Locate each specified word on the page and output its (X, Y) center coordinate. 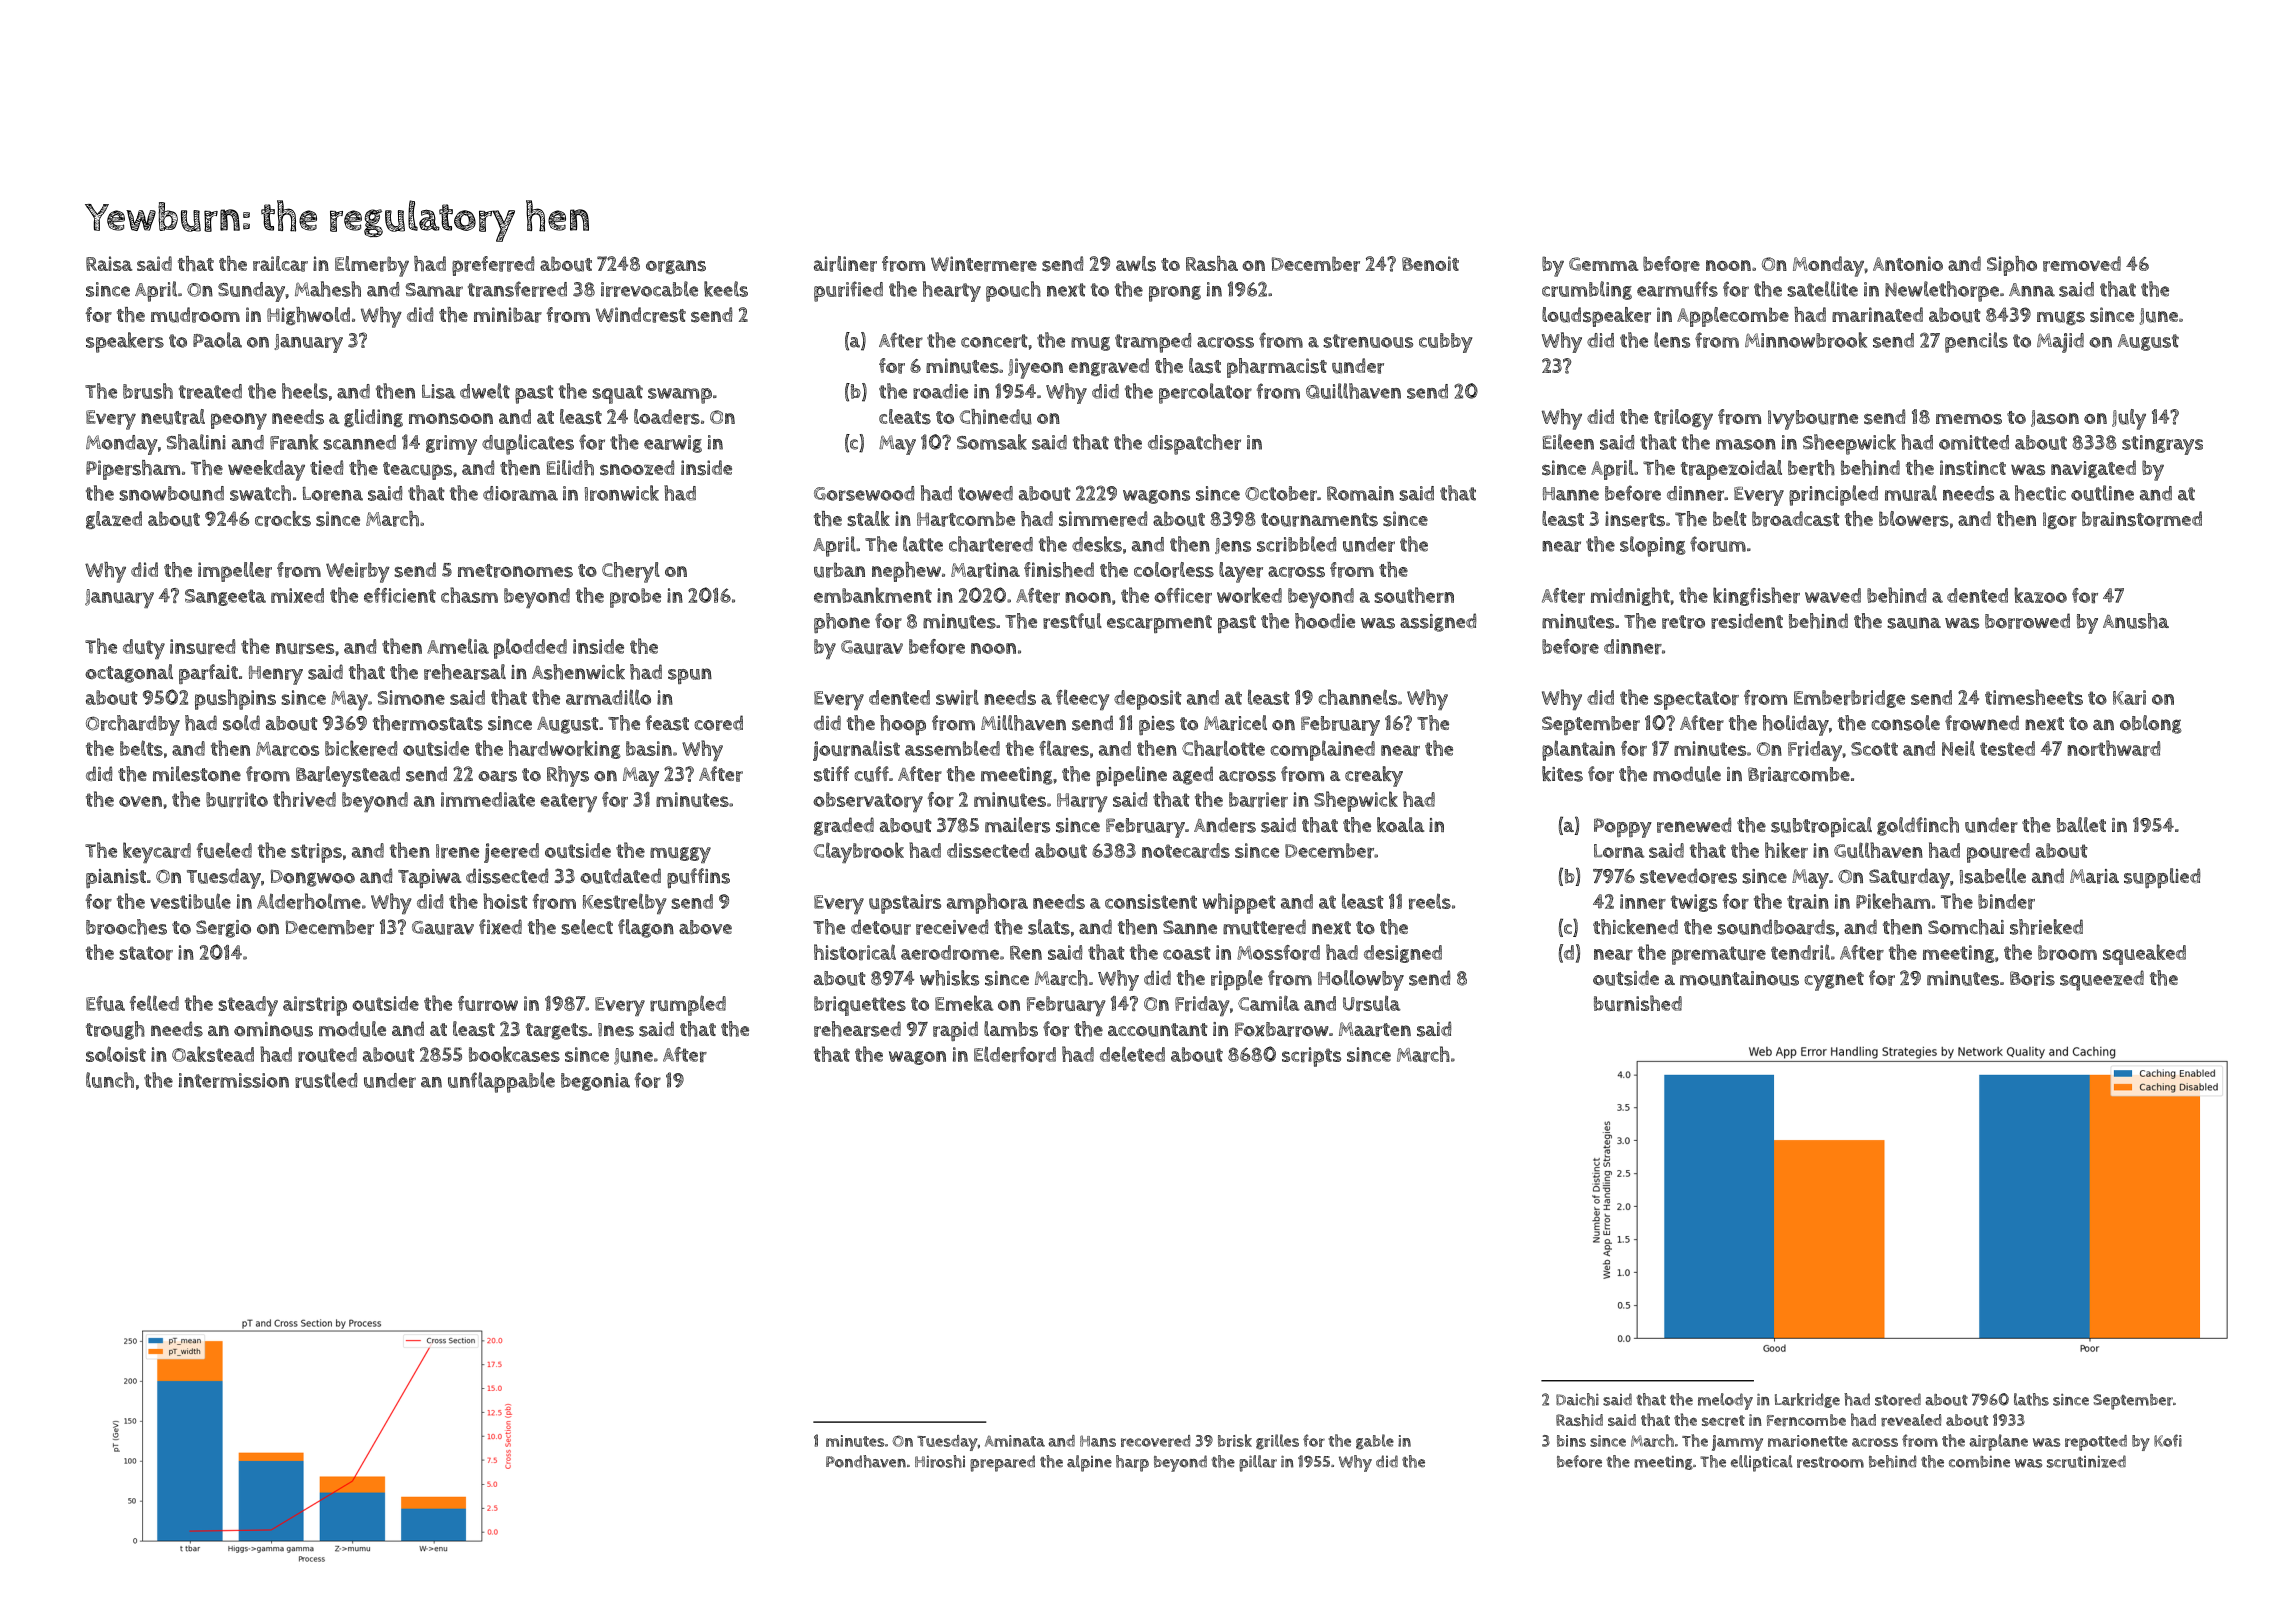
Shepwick (1356, 801)
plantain (1578, 750)
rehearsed (857, 1029)
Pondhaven (866, 1461)
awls (1136, 264)
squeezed (2102, 980)
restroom (1830, 1462)
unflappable (501, 1082)
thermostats (428, 723)
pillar (1258, 1463)
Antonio (1908, 263)
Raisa (109, 263)
